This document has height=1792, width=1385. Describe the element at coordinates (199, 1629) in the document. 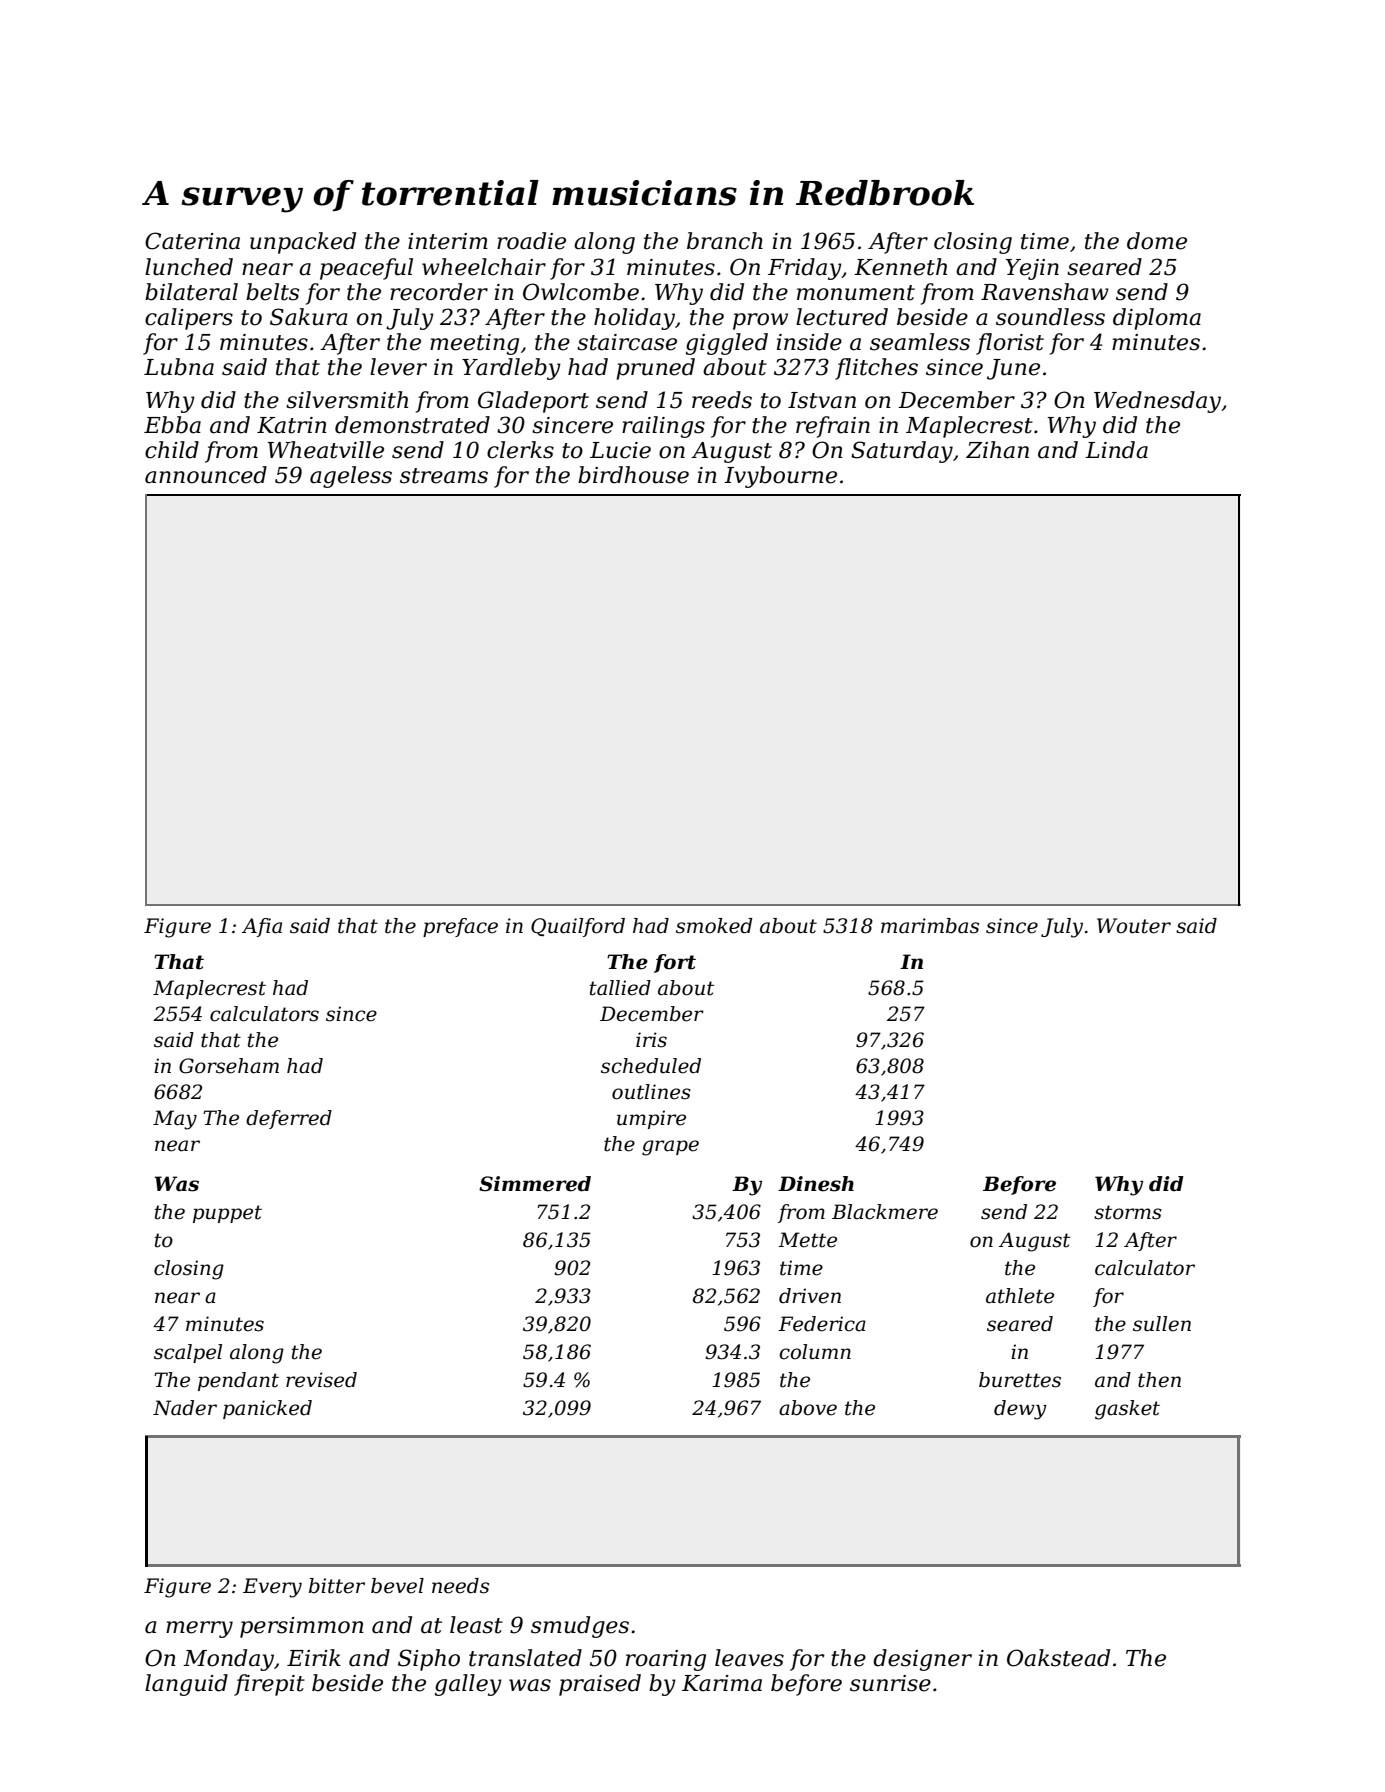

I see `merry` at that location.
